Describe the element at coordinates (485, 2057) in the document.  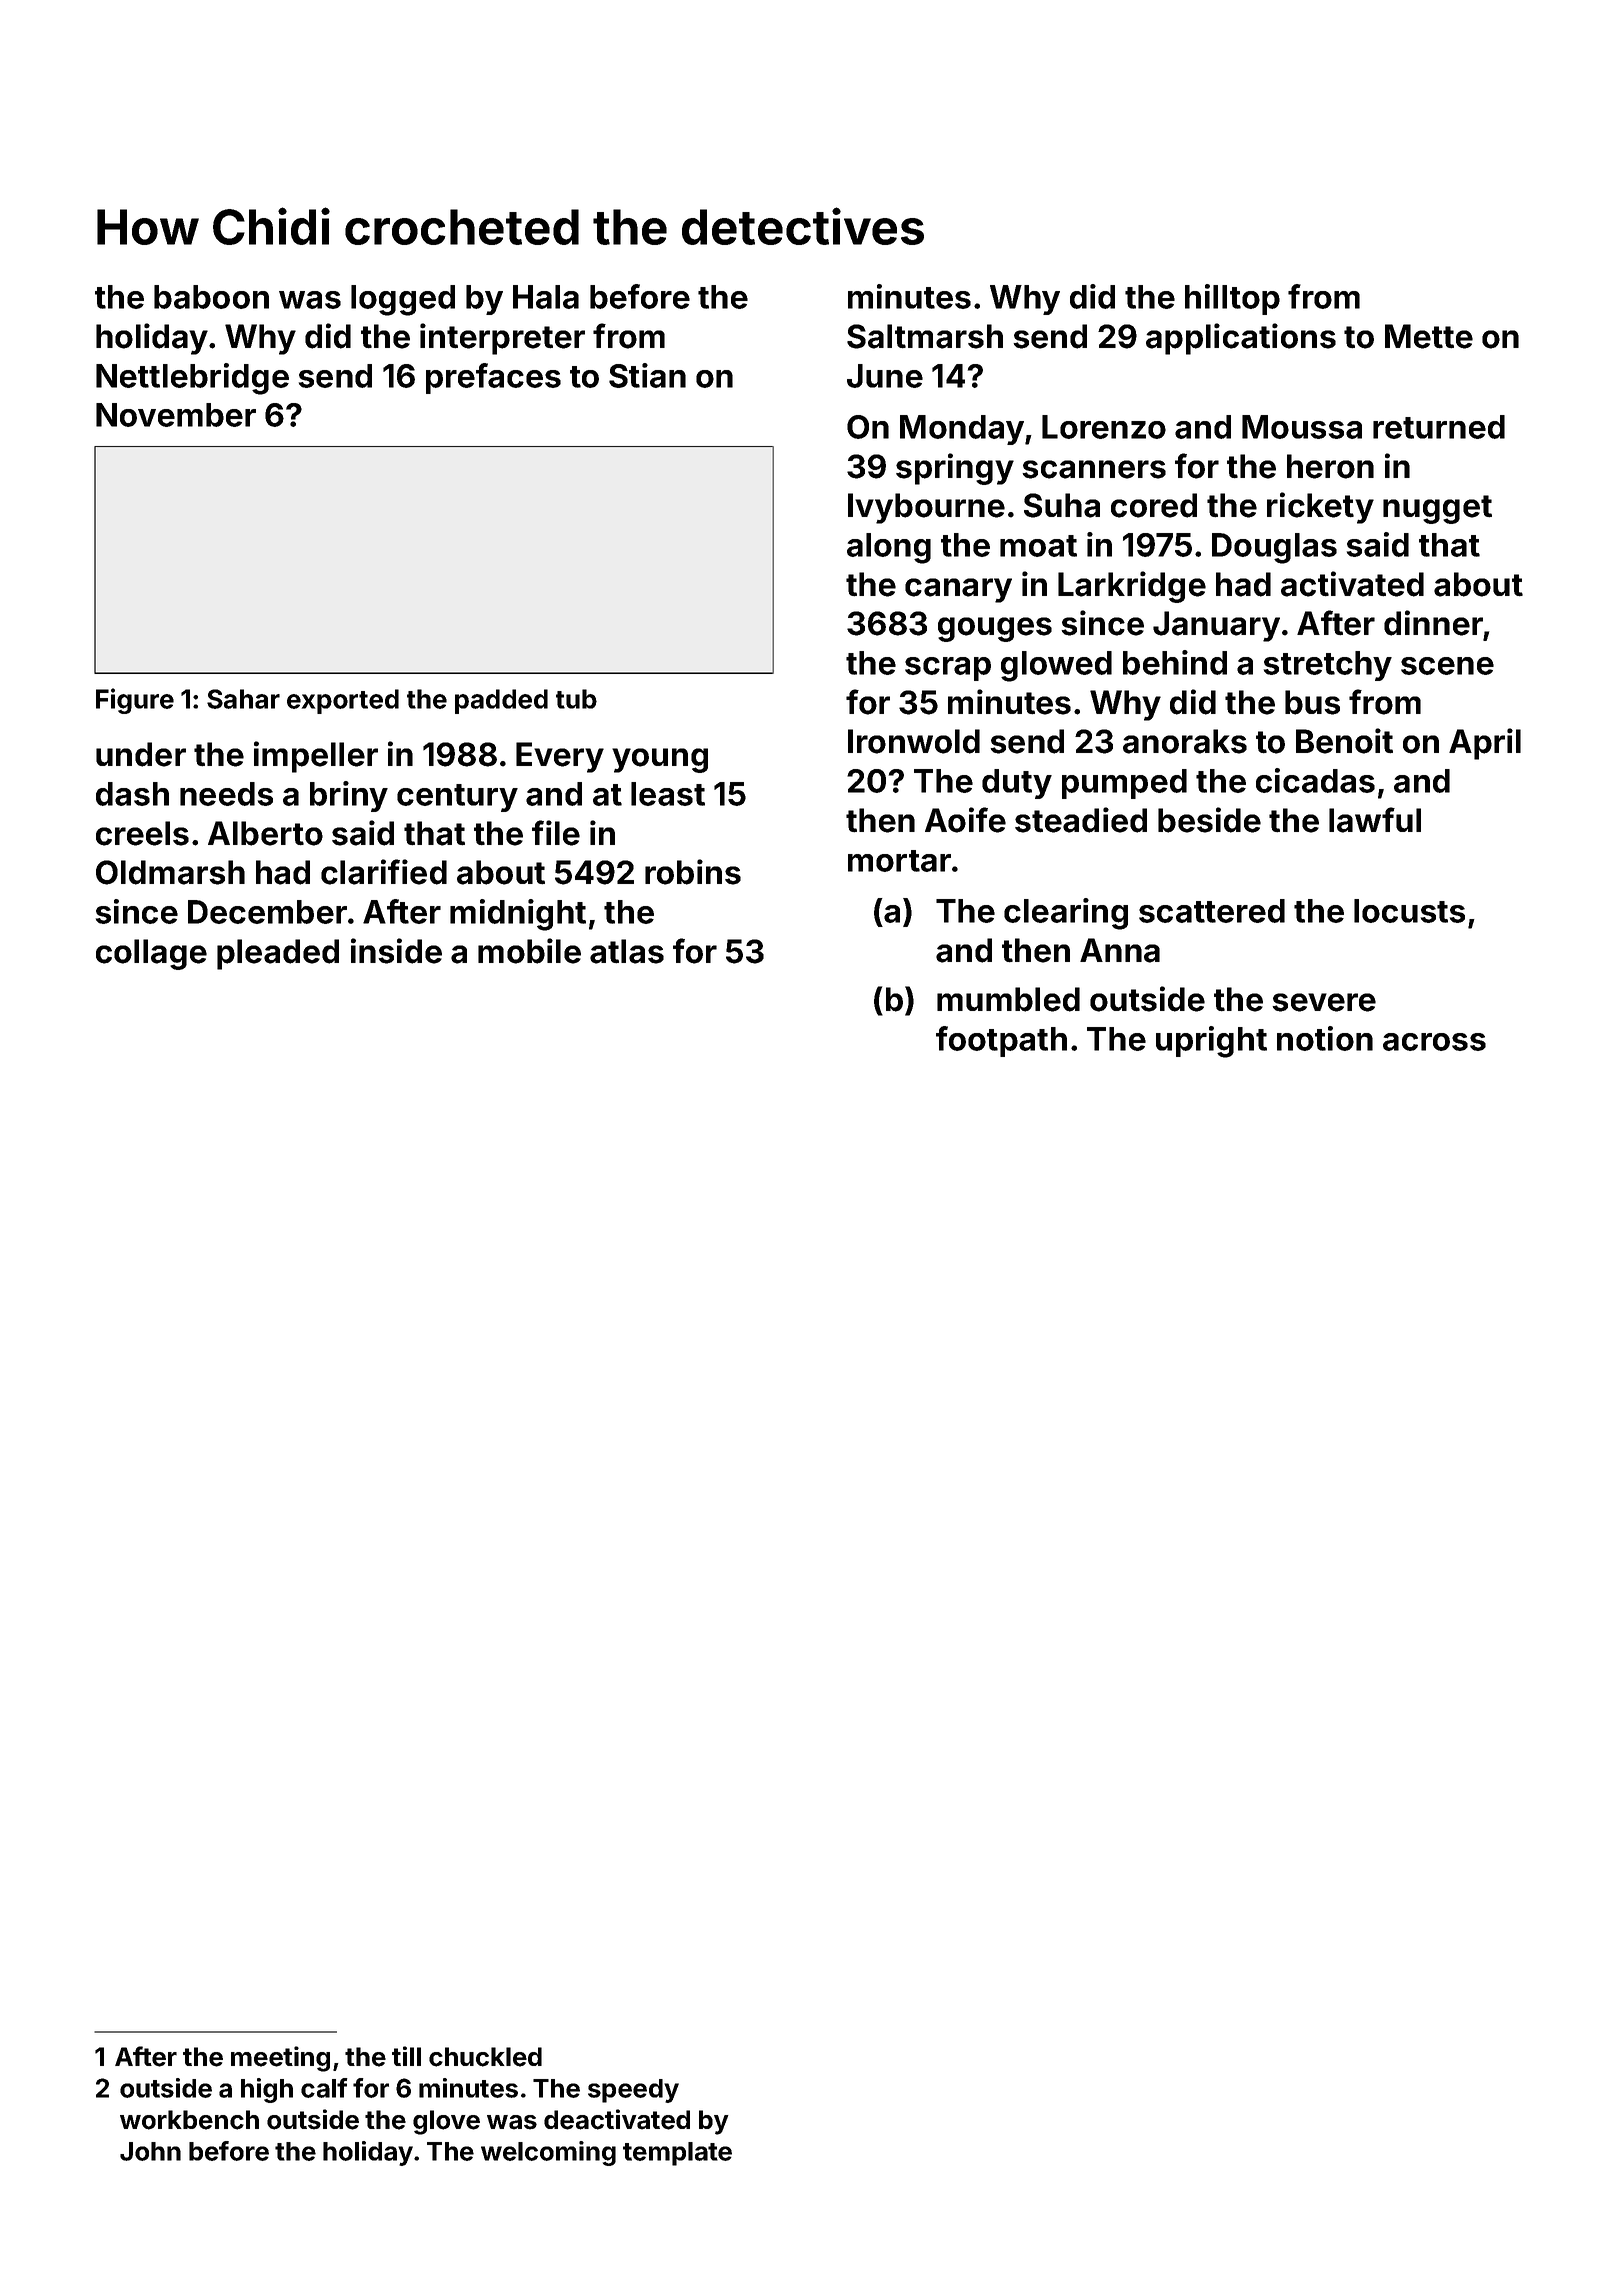
I see `chuckled` at that location.
